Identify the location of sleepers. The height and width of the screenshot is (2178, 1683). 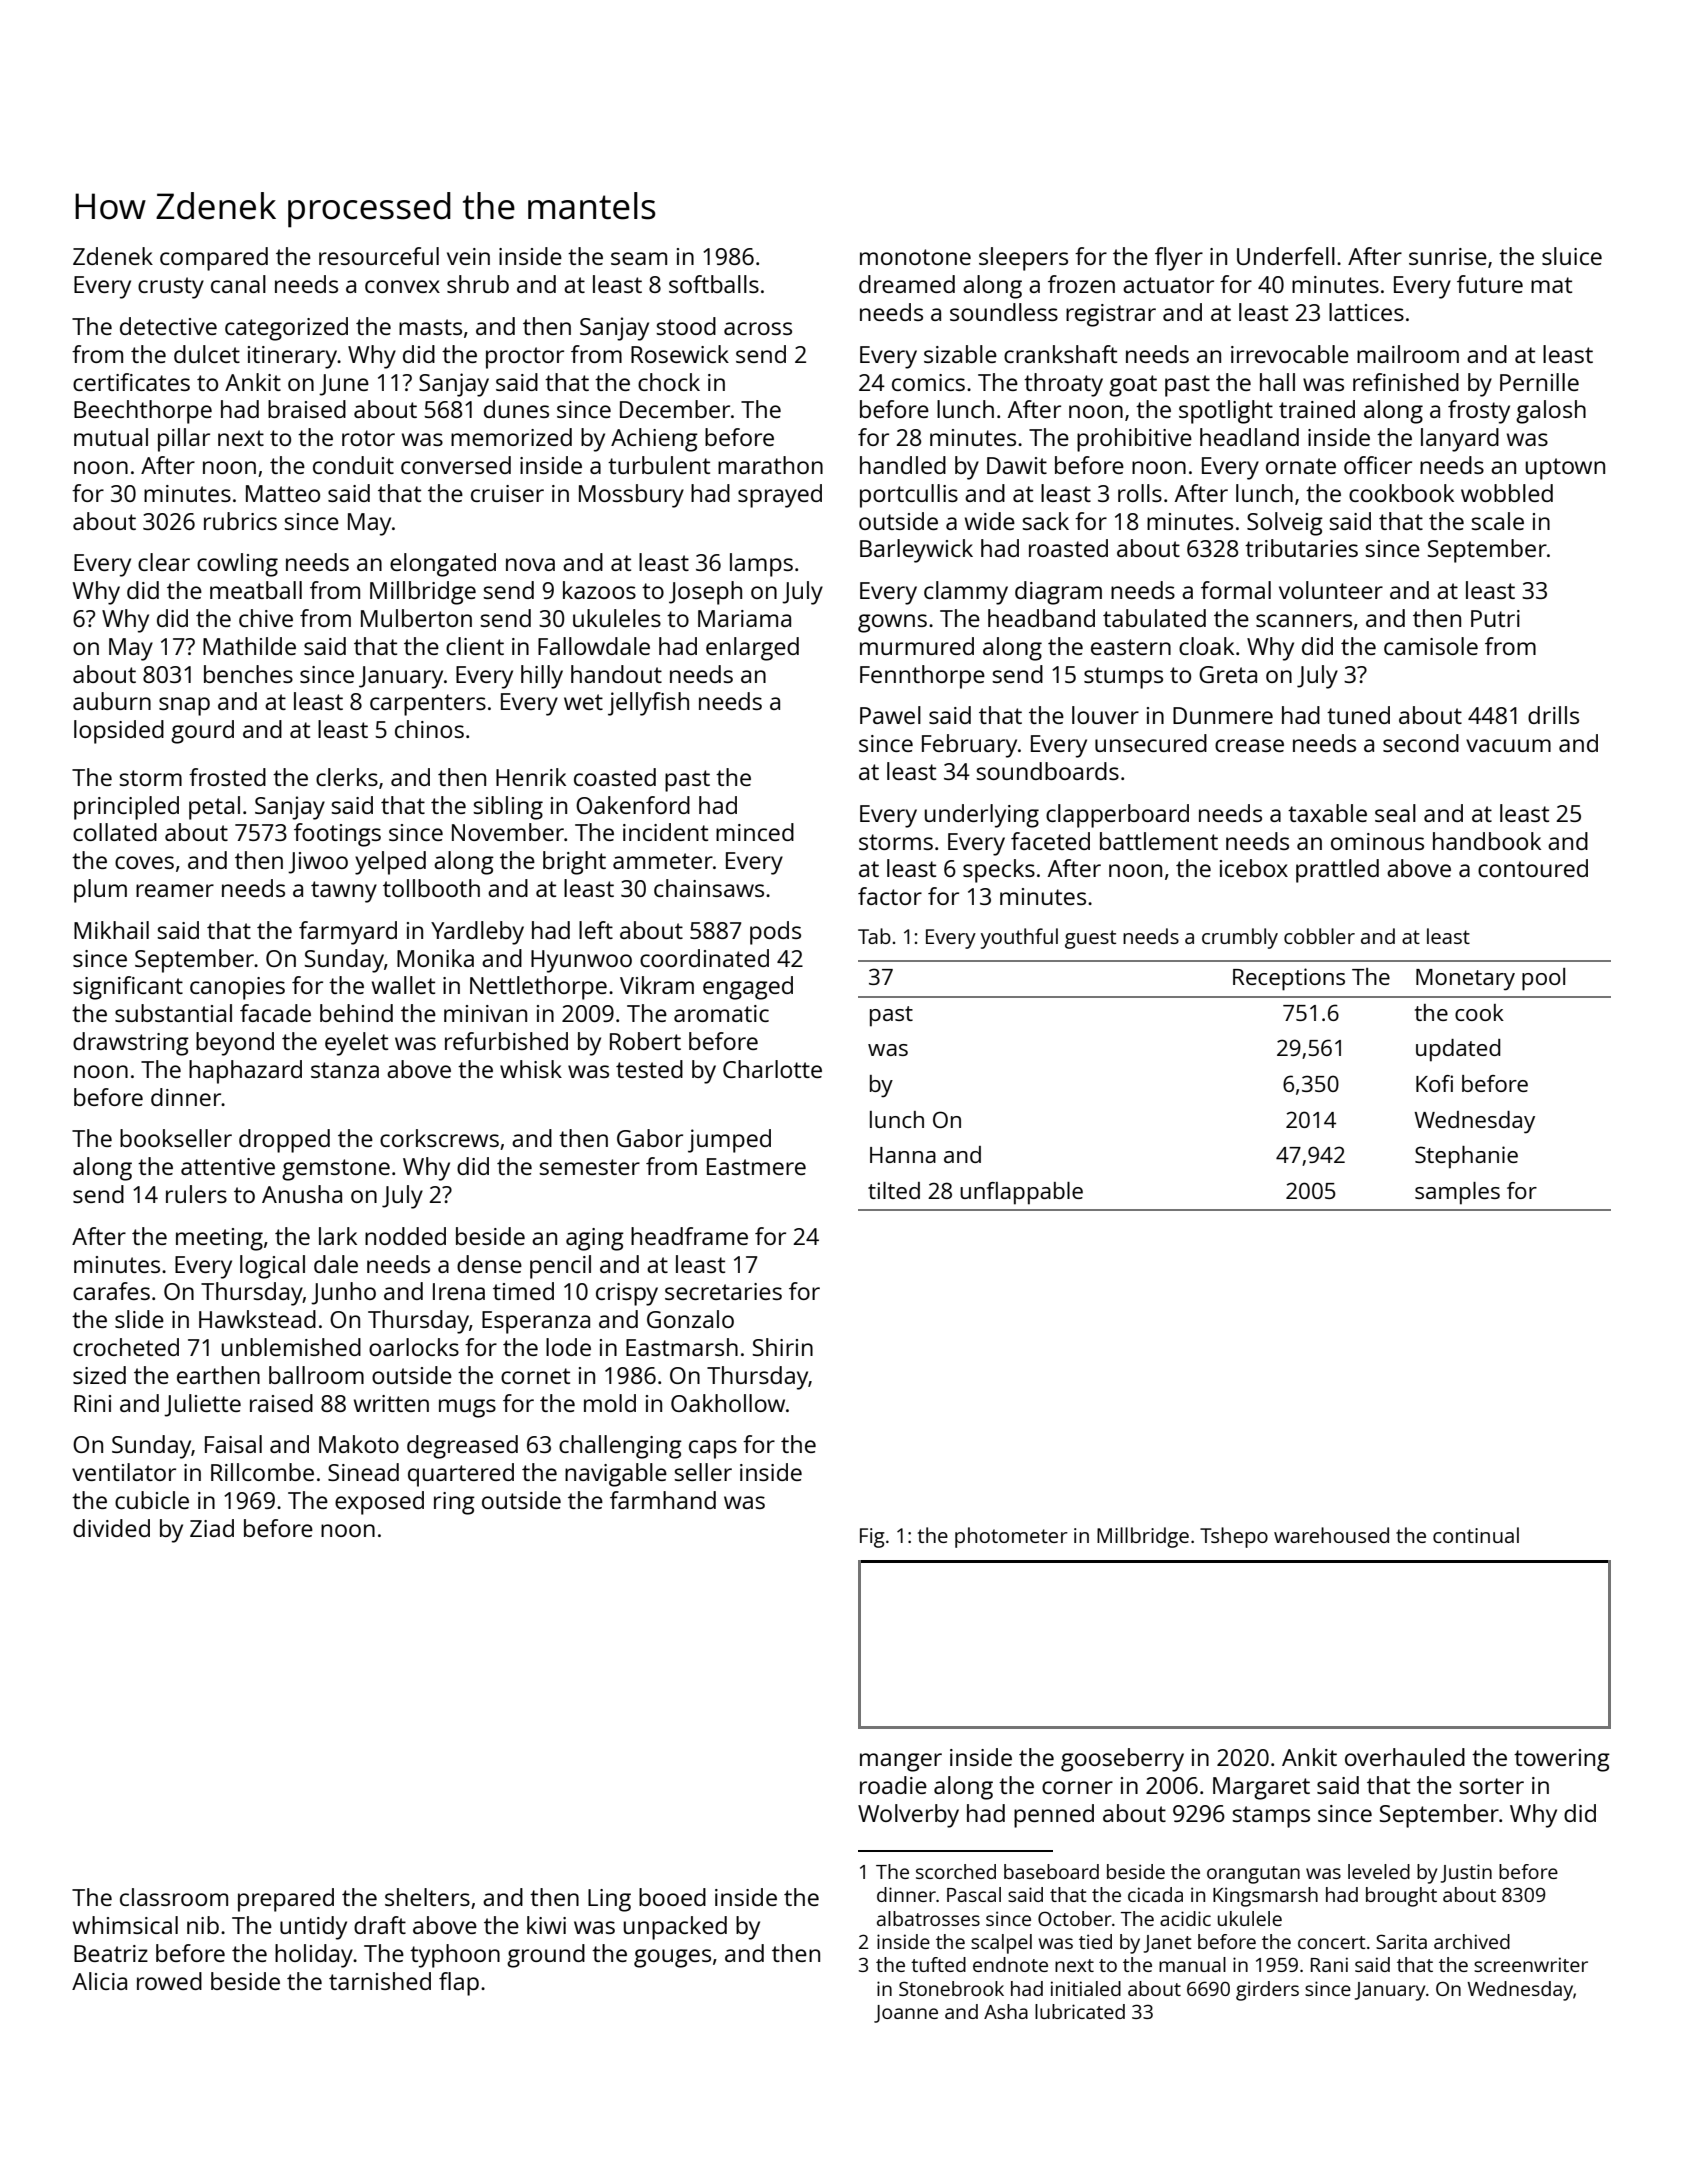
(1023, 259).
